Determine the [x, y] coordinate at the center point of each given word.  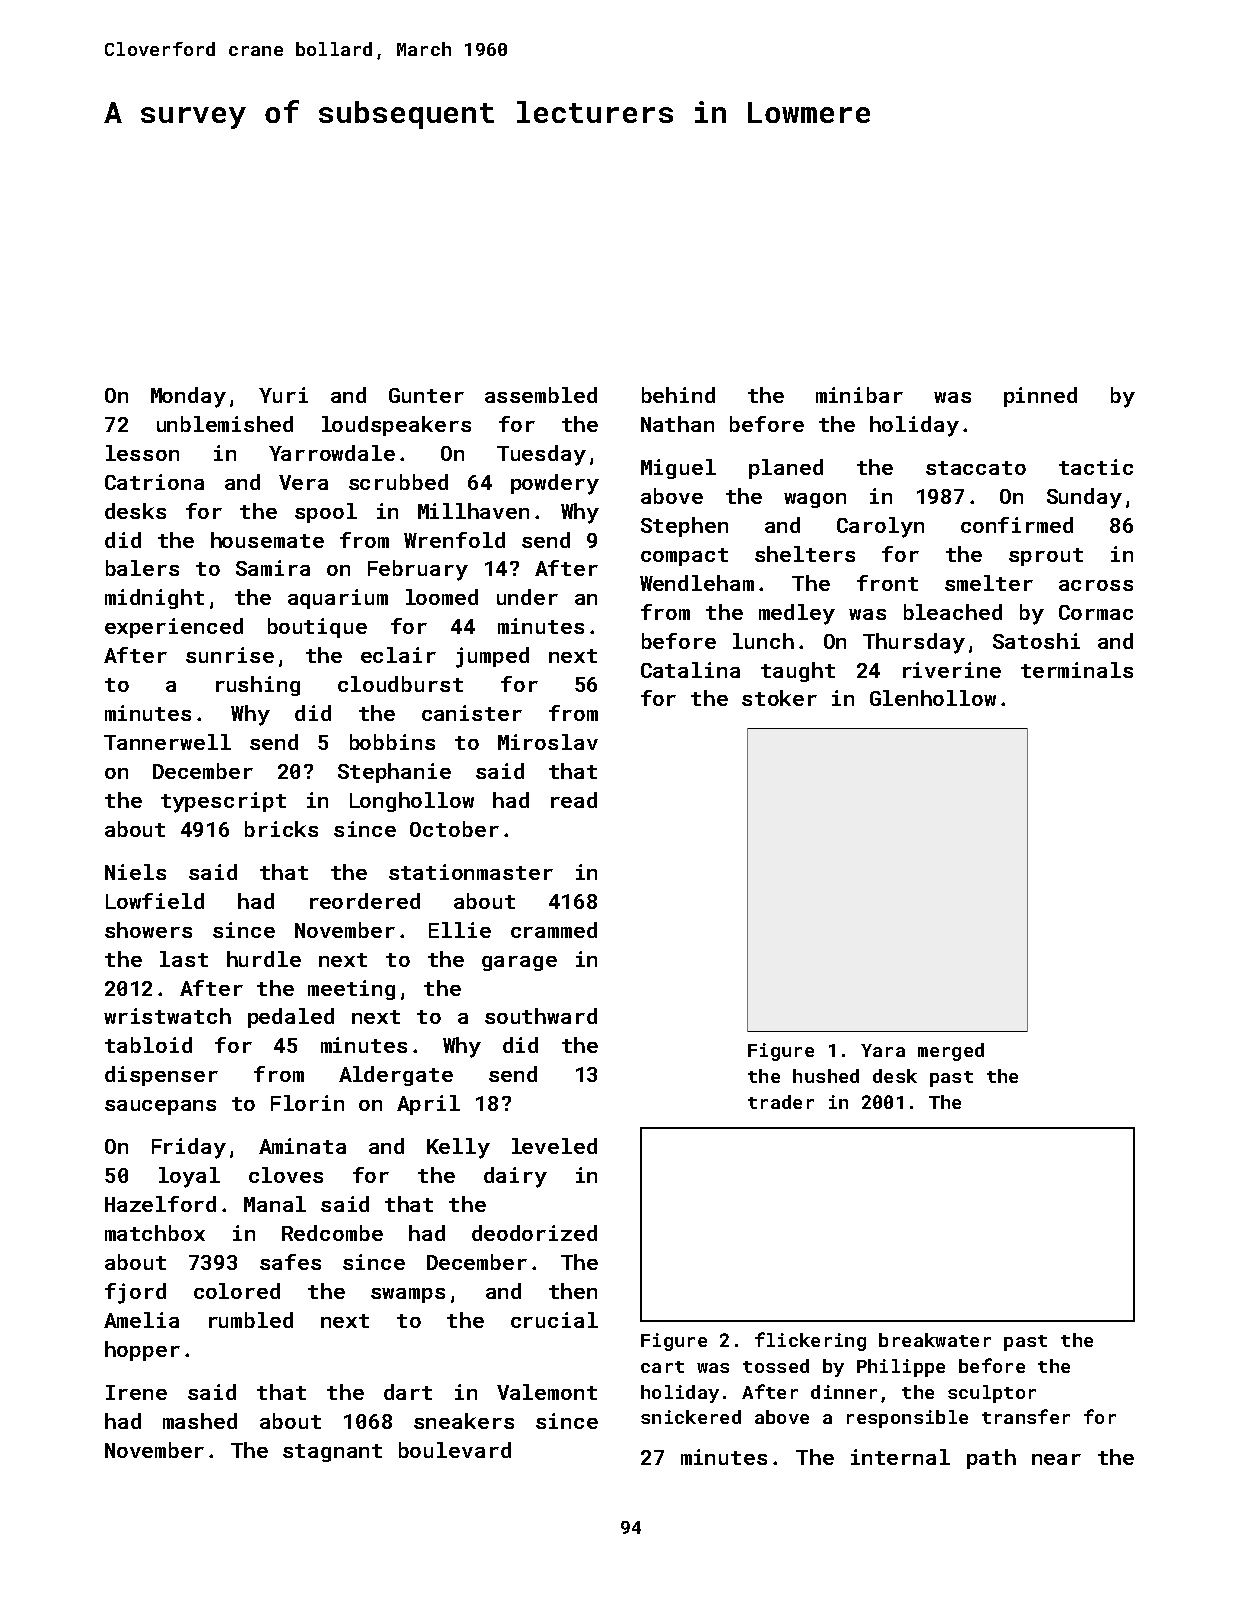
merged [951, 1052]
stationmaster [471, 872]
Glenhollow [933, 698]
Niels [135, 872]
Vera [303, 482]
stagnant [332, 1453]
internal [900, 1457]
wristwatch [167, 1016]
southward [541, 1016]
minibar [859, 395]
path [991, 1459]
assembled [541, 395]
